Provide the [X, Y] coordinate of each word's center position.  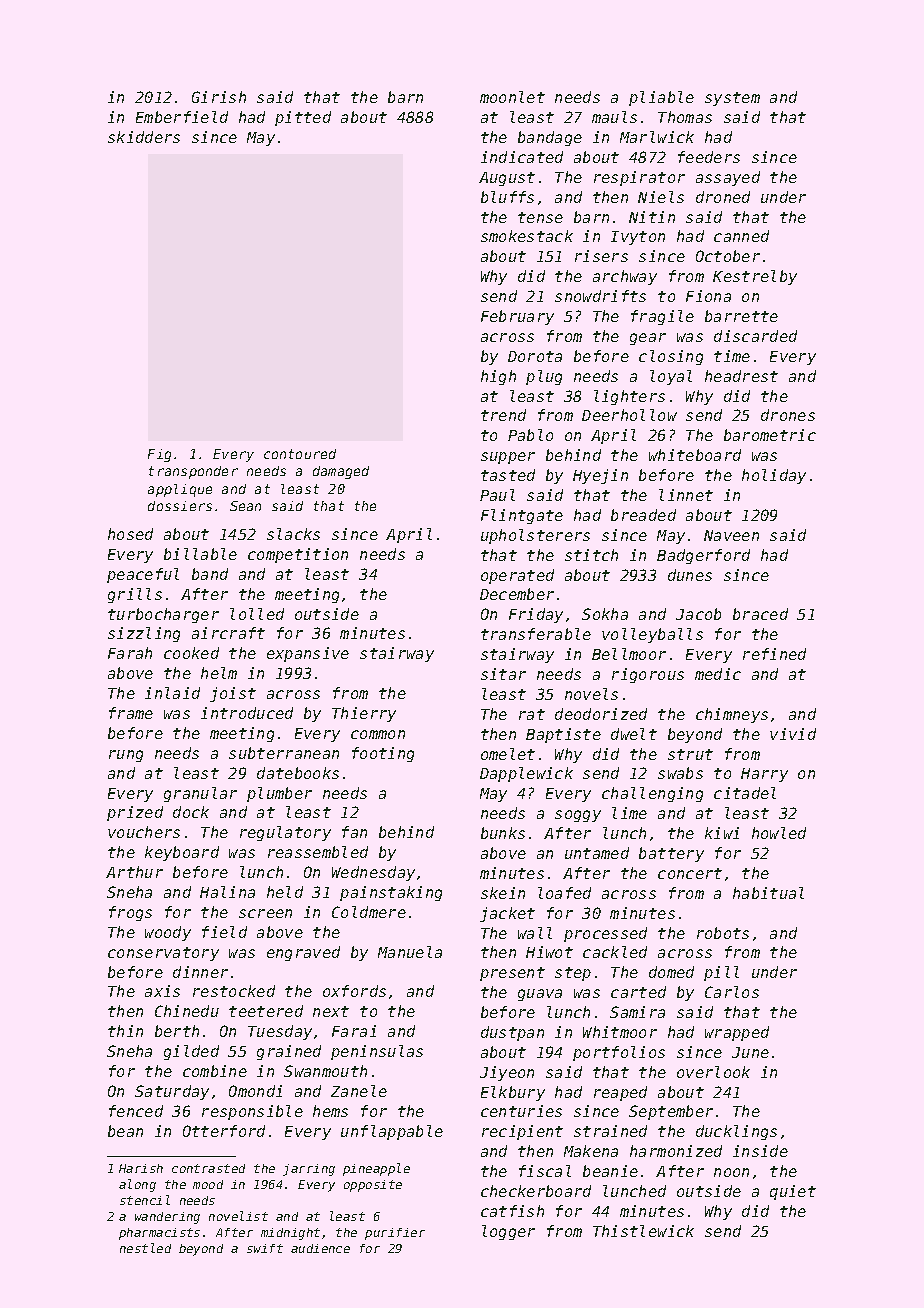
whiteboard [695, 455]
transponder [193, 472]
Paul [497, 495]
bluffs [507, 197]
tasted [508, 475]
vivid [793, 734]
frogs [130, 913]
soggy [578, 816]
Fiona [708, 296]
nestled [145, 1248]
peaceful [143, 575]
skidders [144, 137]
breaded [643, 515]
